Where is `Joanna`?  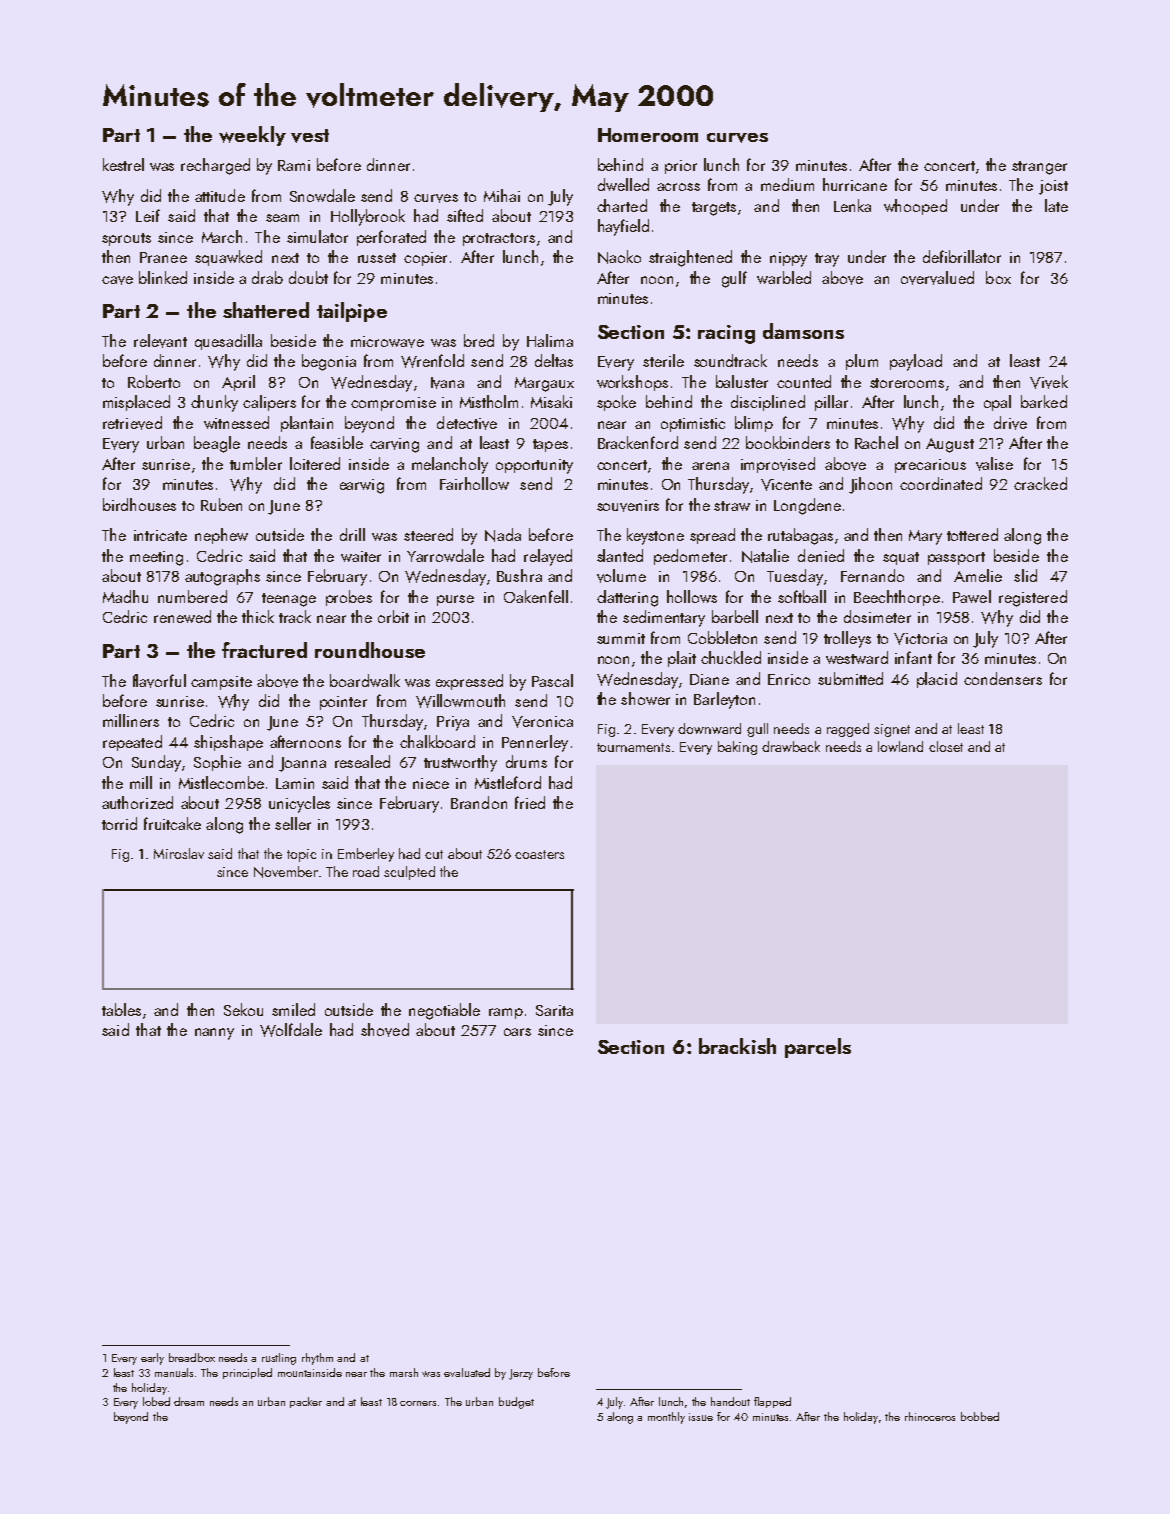
Joanna is located at coordinates (302, 764).
